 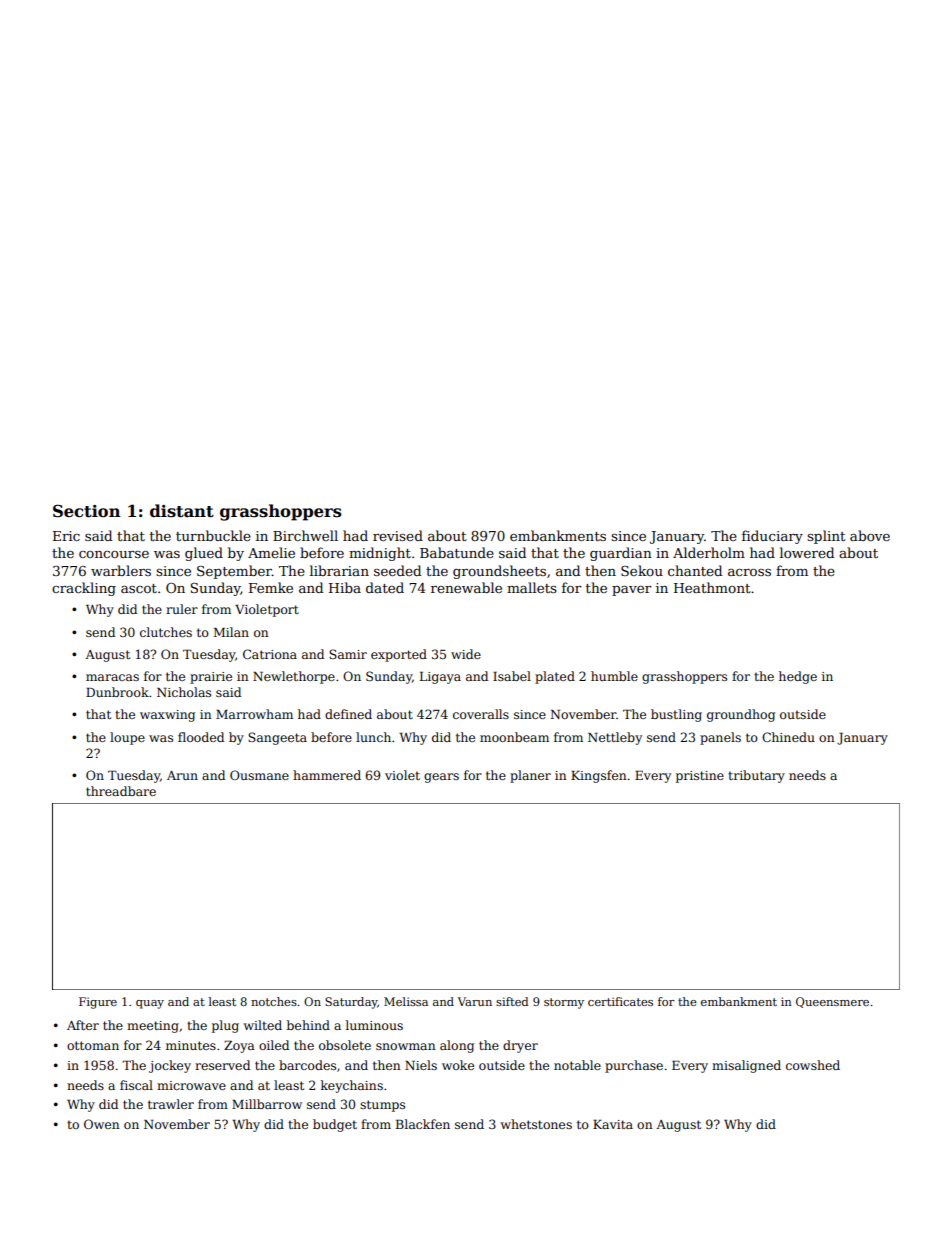 What do you see at coordinates (756, 776) in the screenshot?
I see `tributary` at bounding box center [756, 776].
